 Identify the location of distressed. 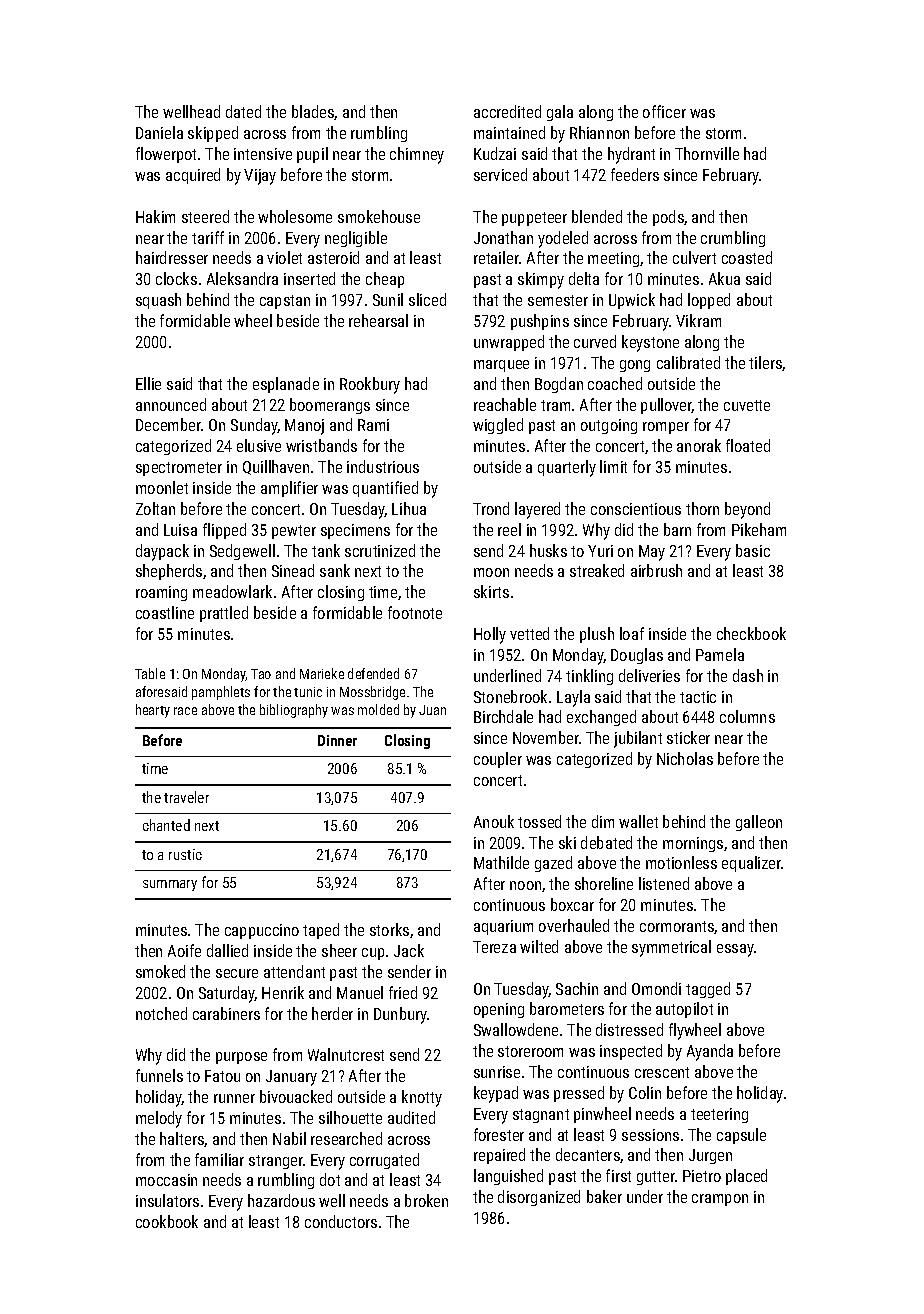
(629, 1029).
